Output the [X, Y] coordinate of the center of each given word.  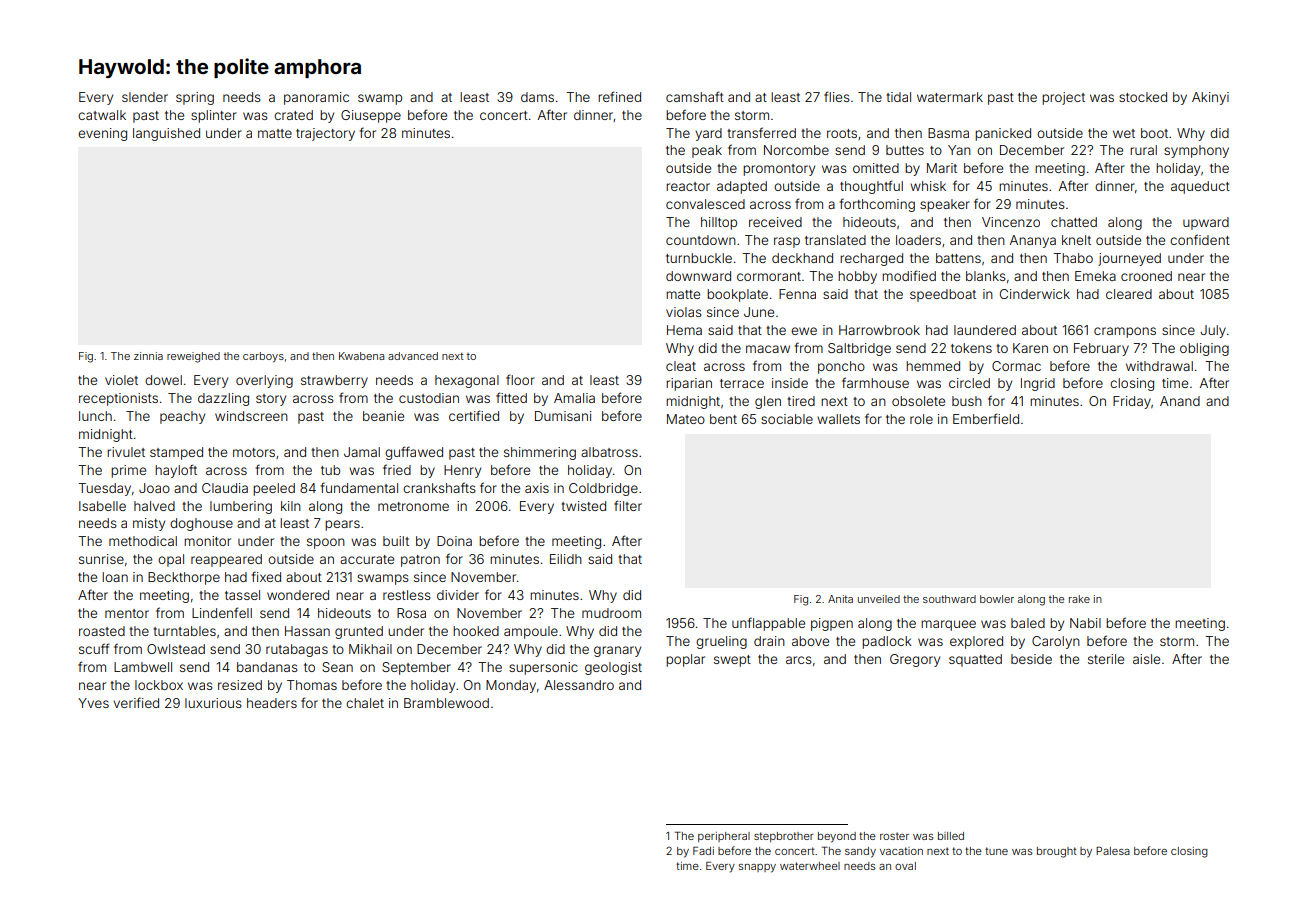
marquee [948, 625]
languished [166, 134]
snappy [757, 868]
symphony [1196, 151]
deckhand [802, 258]
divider [458, 595]
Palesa [1113, 851]
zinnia [148, 356]
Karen [1030, 348]
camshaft [695, 96]
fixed [266, 576]
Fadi [703, 851]
